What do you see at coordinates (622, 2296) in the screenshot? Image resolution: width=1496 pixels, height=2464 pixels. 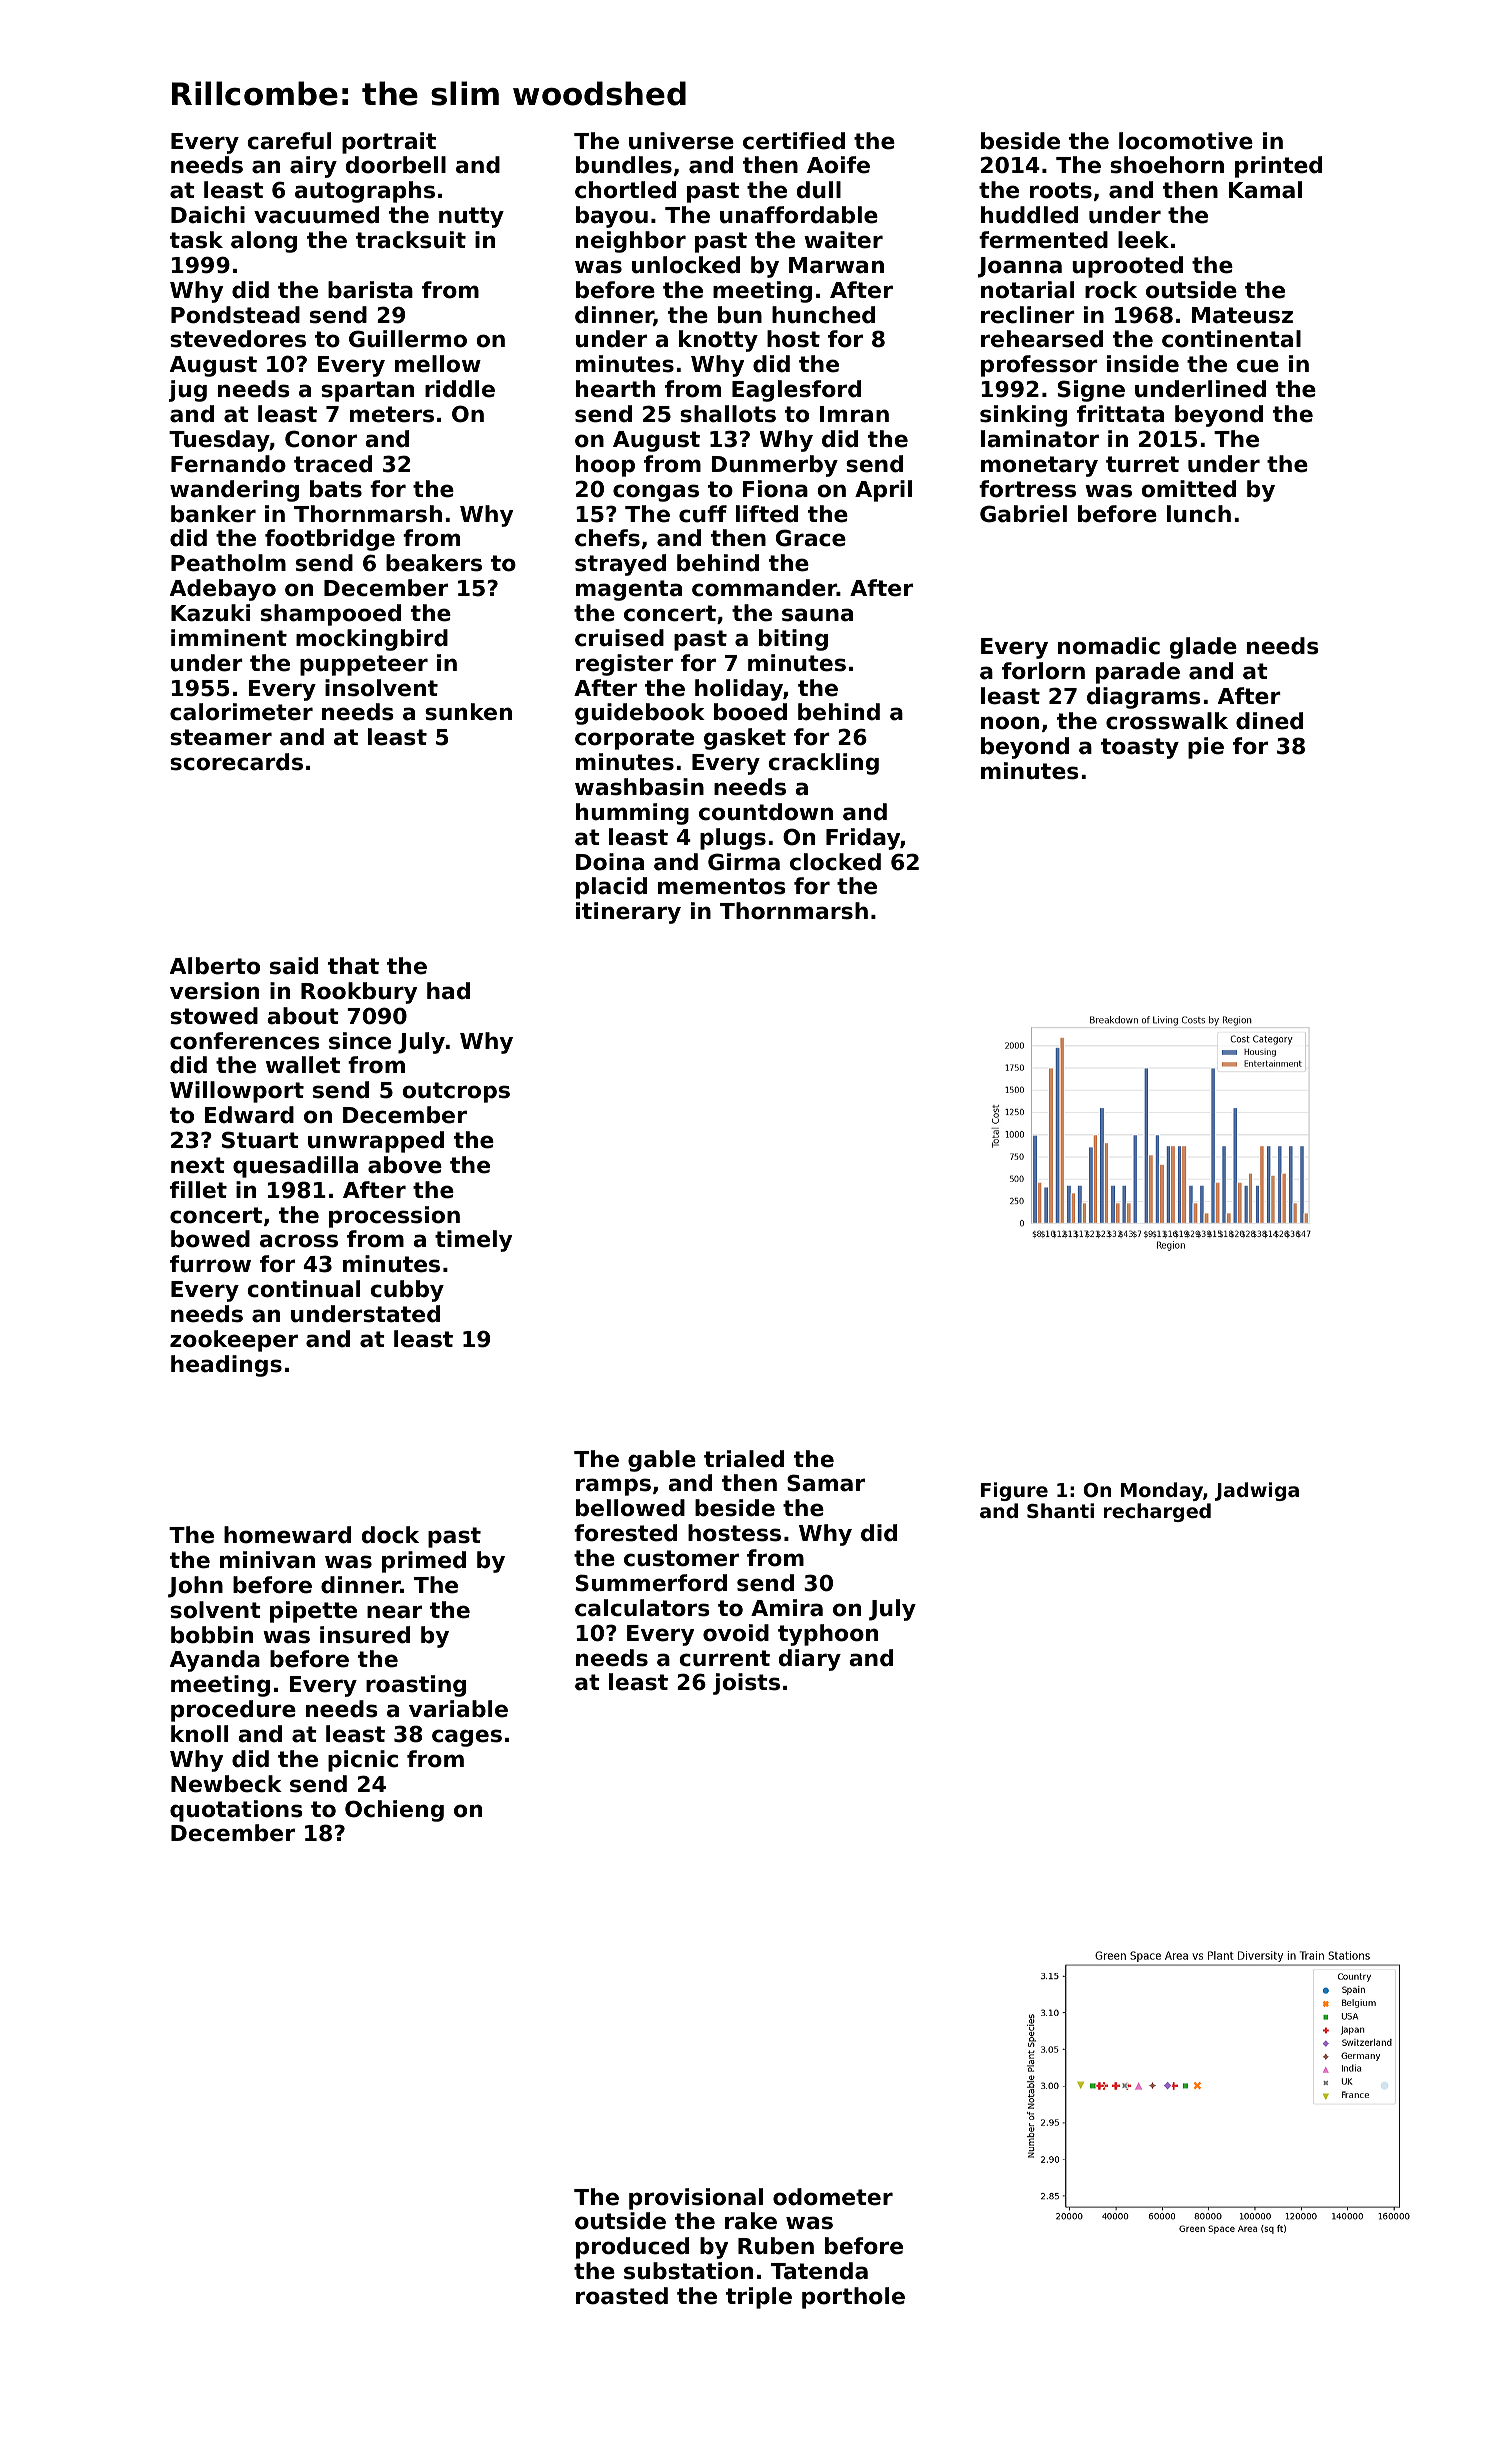 I see `roasted` at bounding box center [622, 2296].
